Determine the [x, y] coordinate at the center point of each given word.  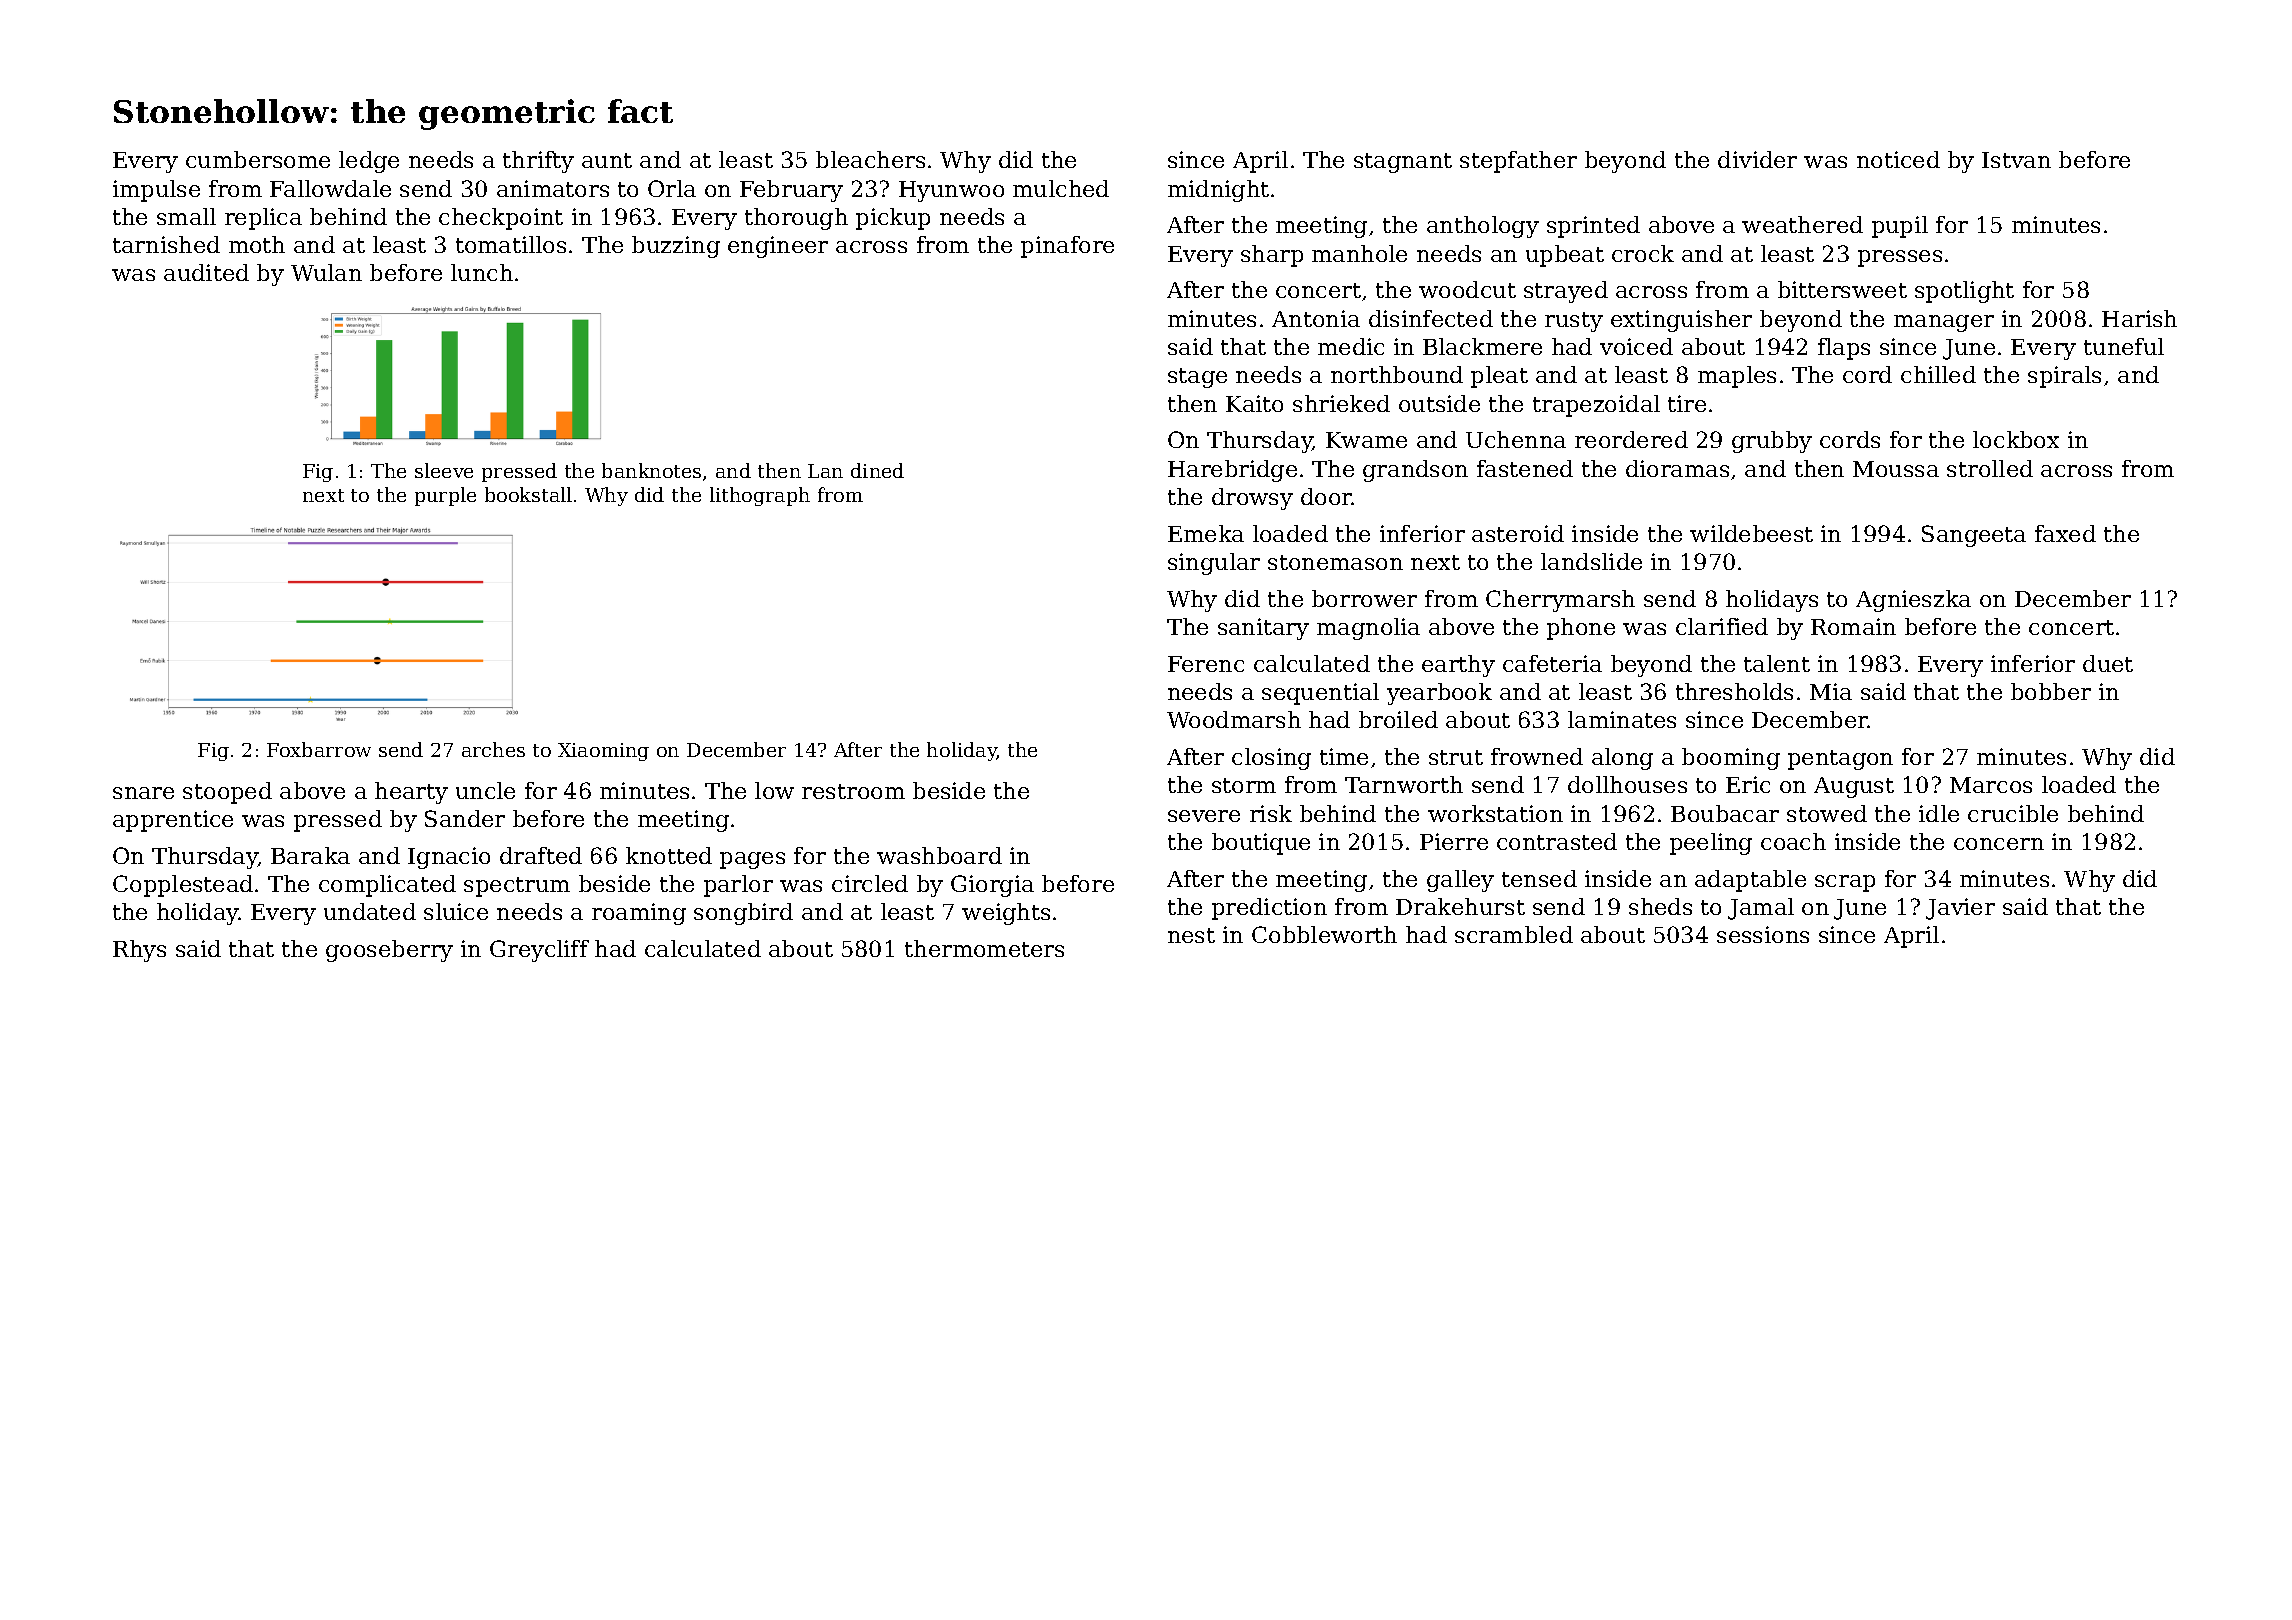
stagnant [1403, 163]
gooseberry [389, 951]
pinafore [1067, 247]
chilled [1938, 374]
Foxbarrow [319, 749]
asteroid [1518, 533]
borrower [1364, 598]
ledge [369, 162]
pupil [1900, 227]
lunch [482, 272]
